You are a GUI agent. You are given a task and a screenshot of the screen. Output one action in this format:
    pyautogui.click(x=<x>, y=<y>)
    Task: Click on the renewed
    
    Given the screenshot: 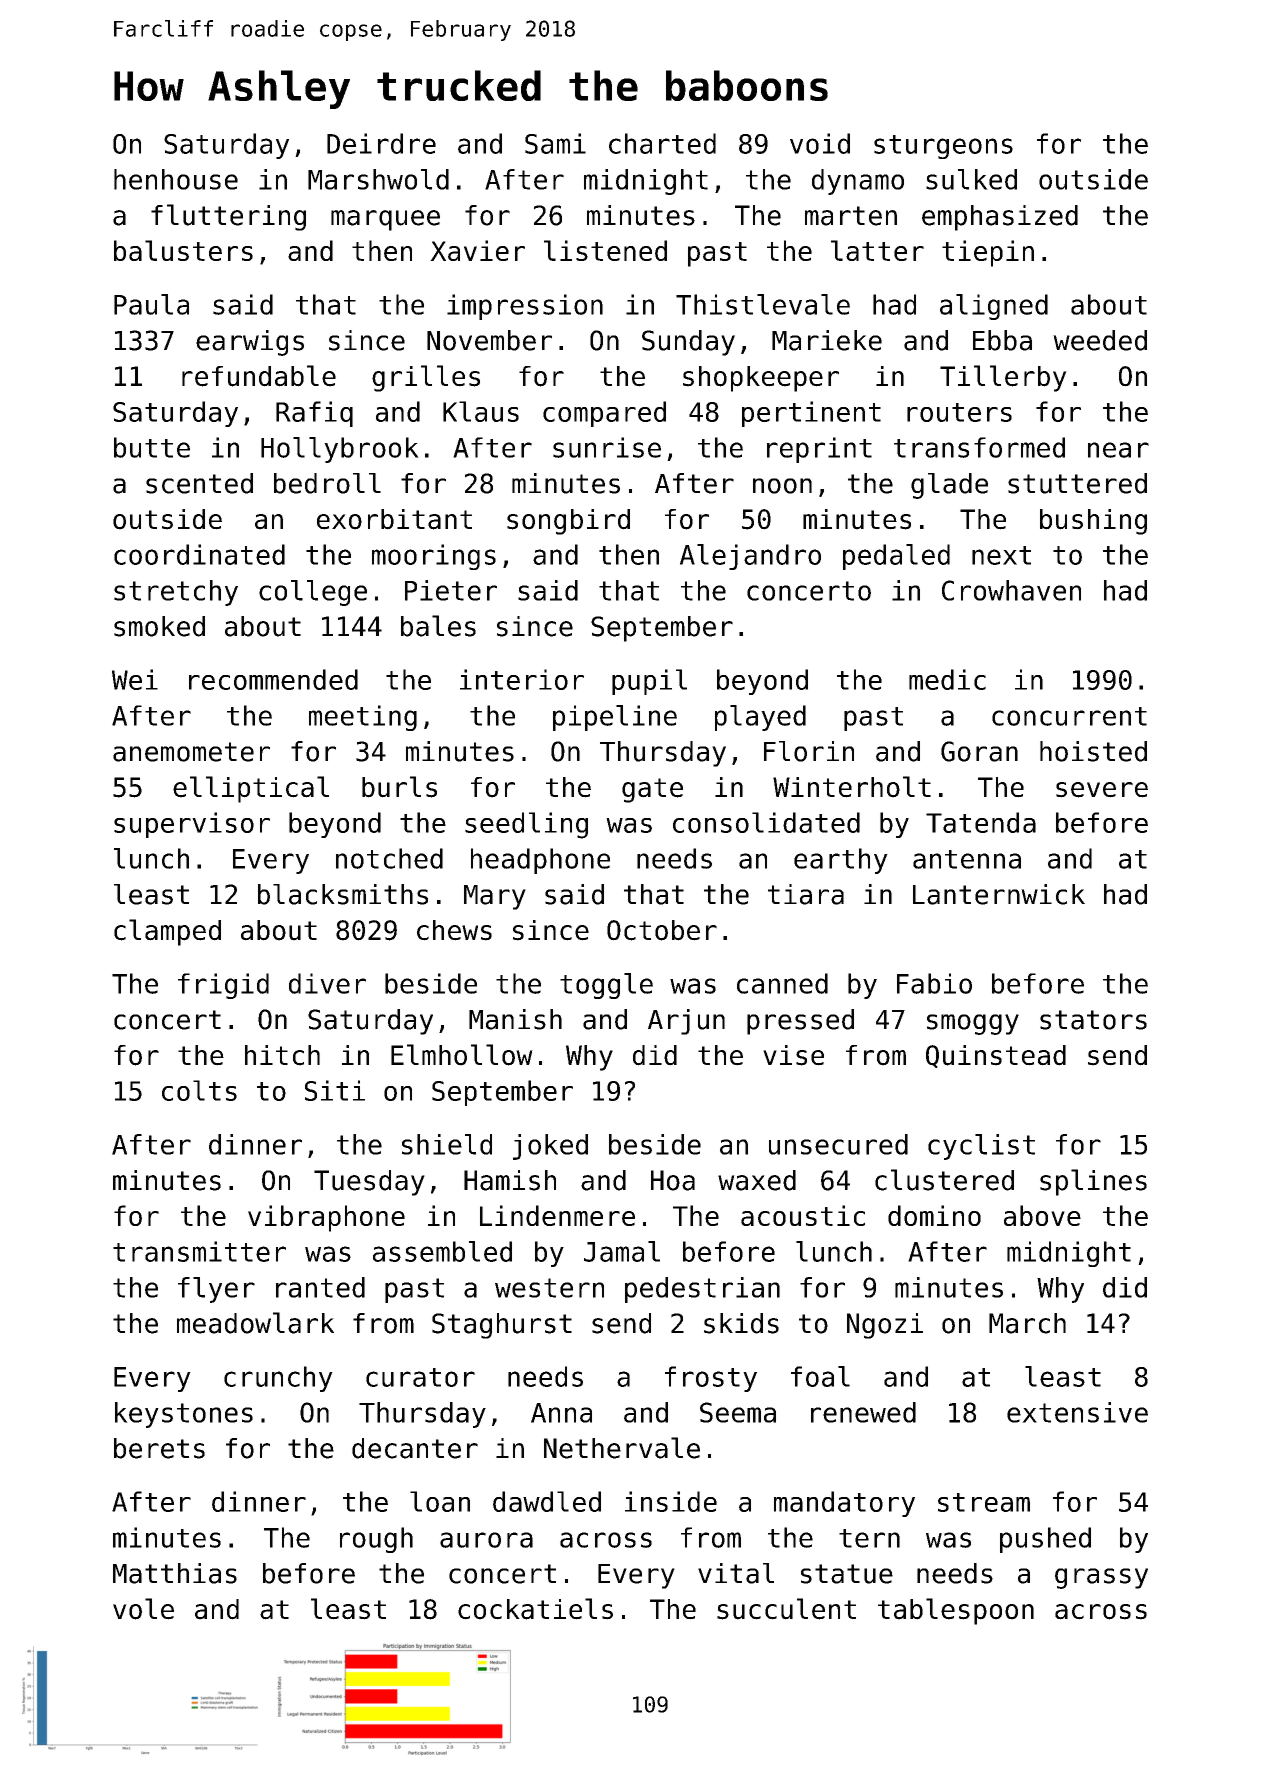 What is the action you would take?
    pyautogui.click(x=863, y=1412)
